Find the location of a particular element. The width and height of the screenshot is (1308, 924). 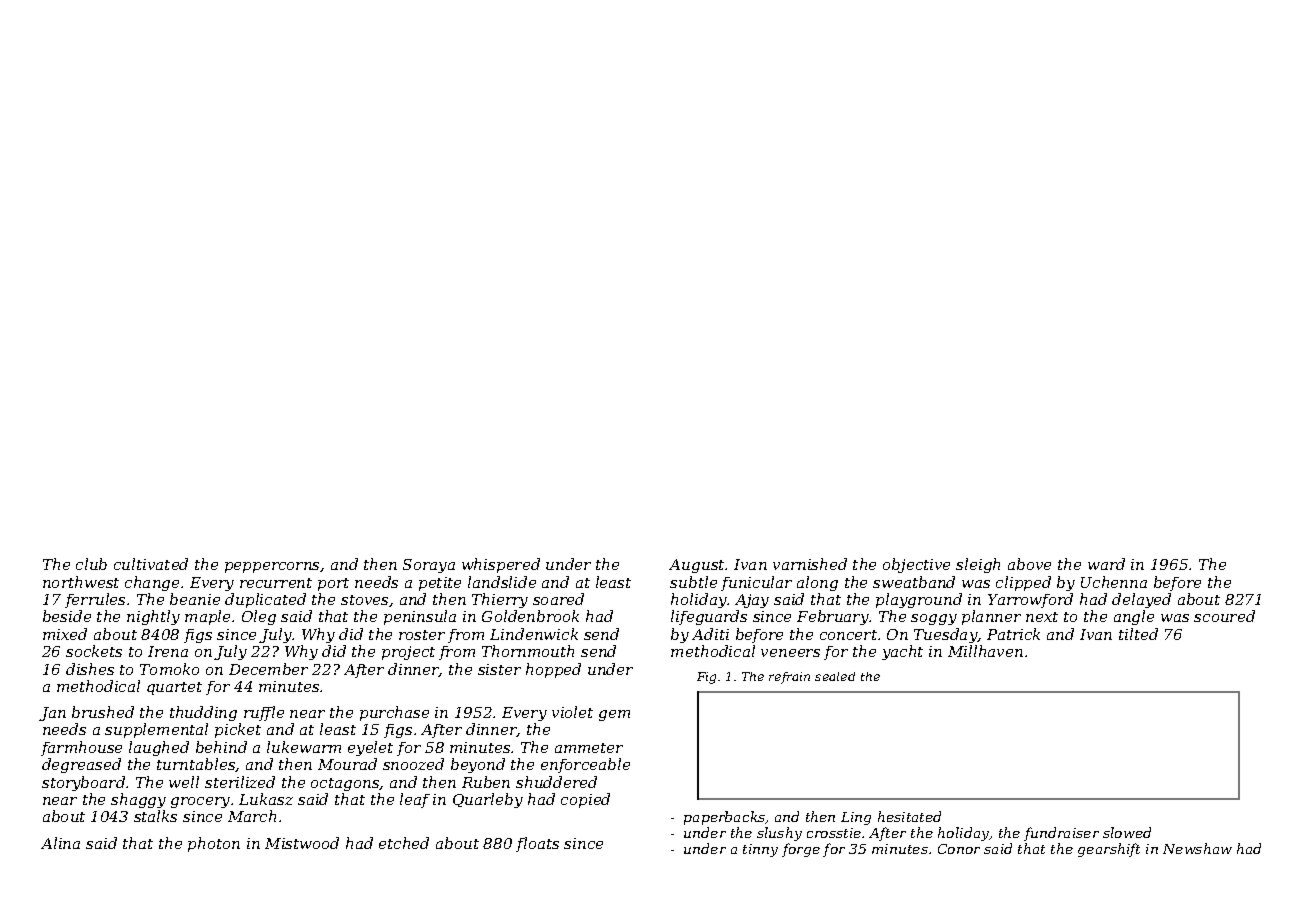

club is located at coordinates (91, 564).
